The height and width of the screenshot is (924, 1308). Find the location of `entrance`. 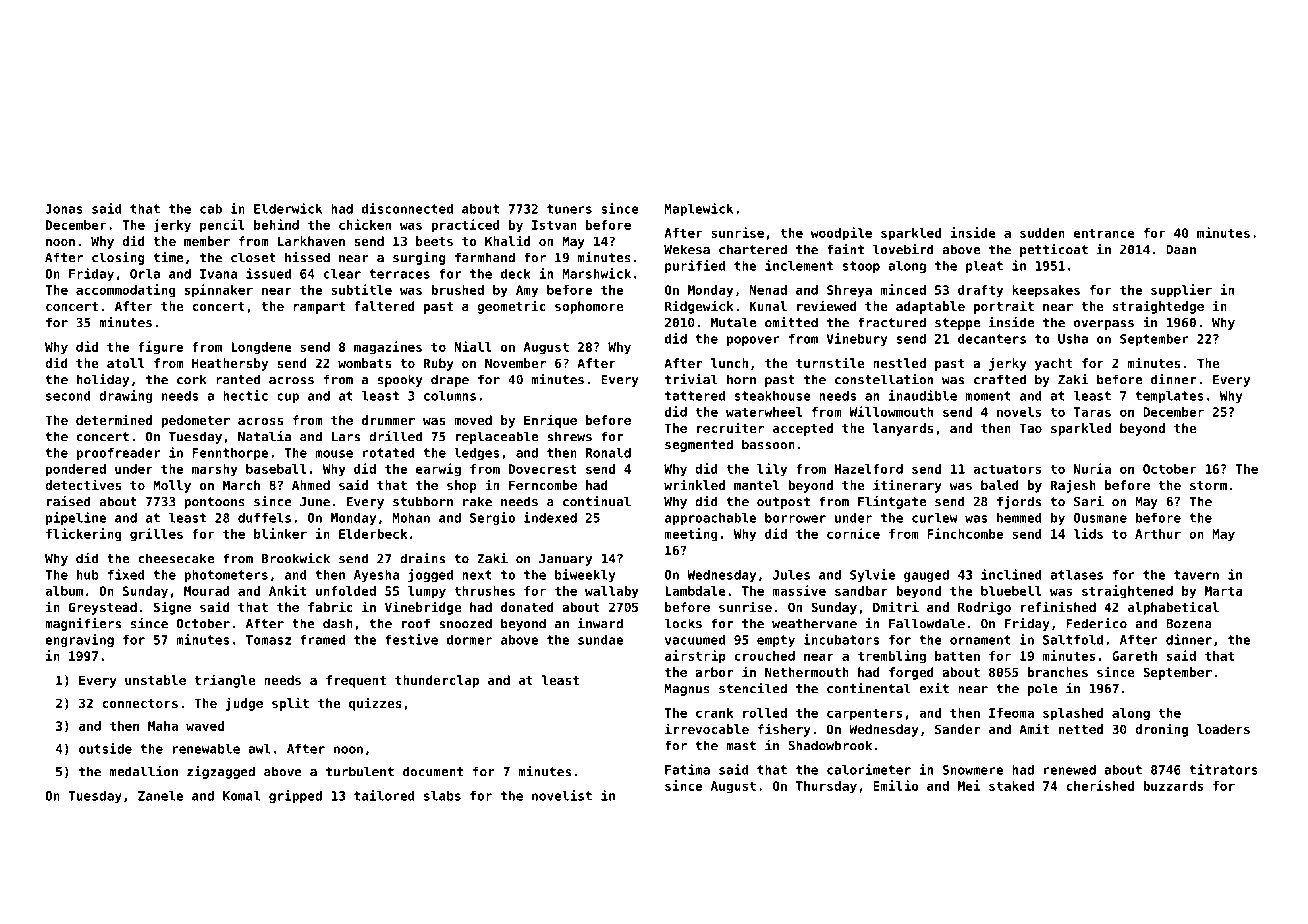

entrance is located at coordinates (1104, 233).
